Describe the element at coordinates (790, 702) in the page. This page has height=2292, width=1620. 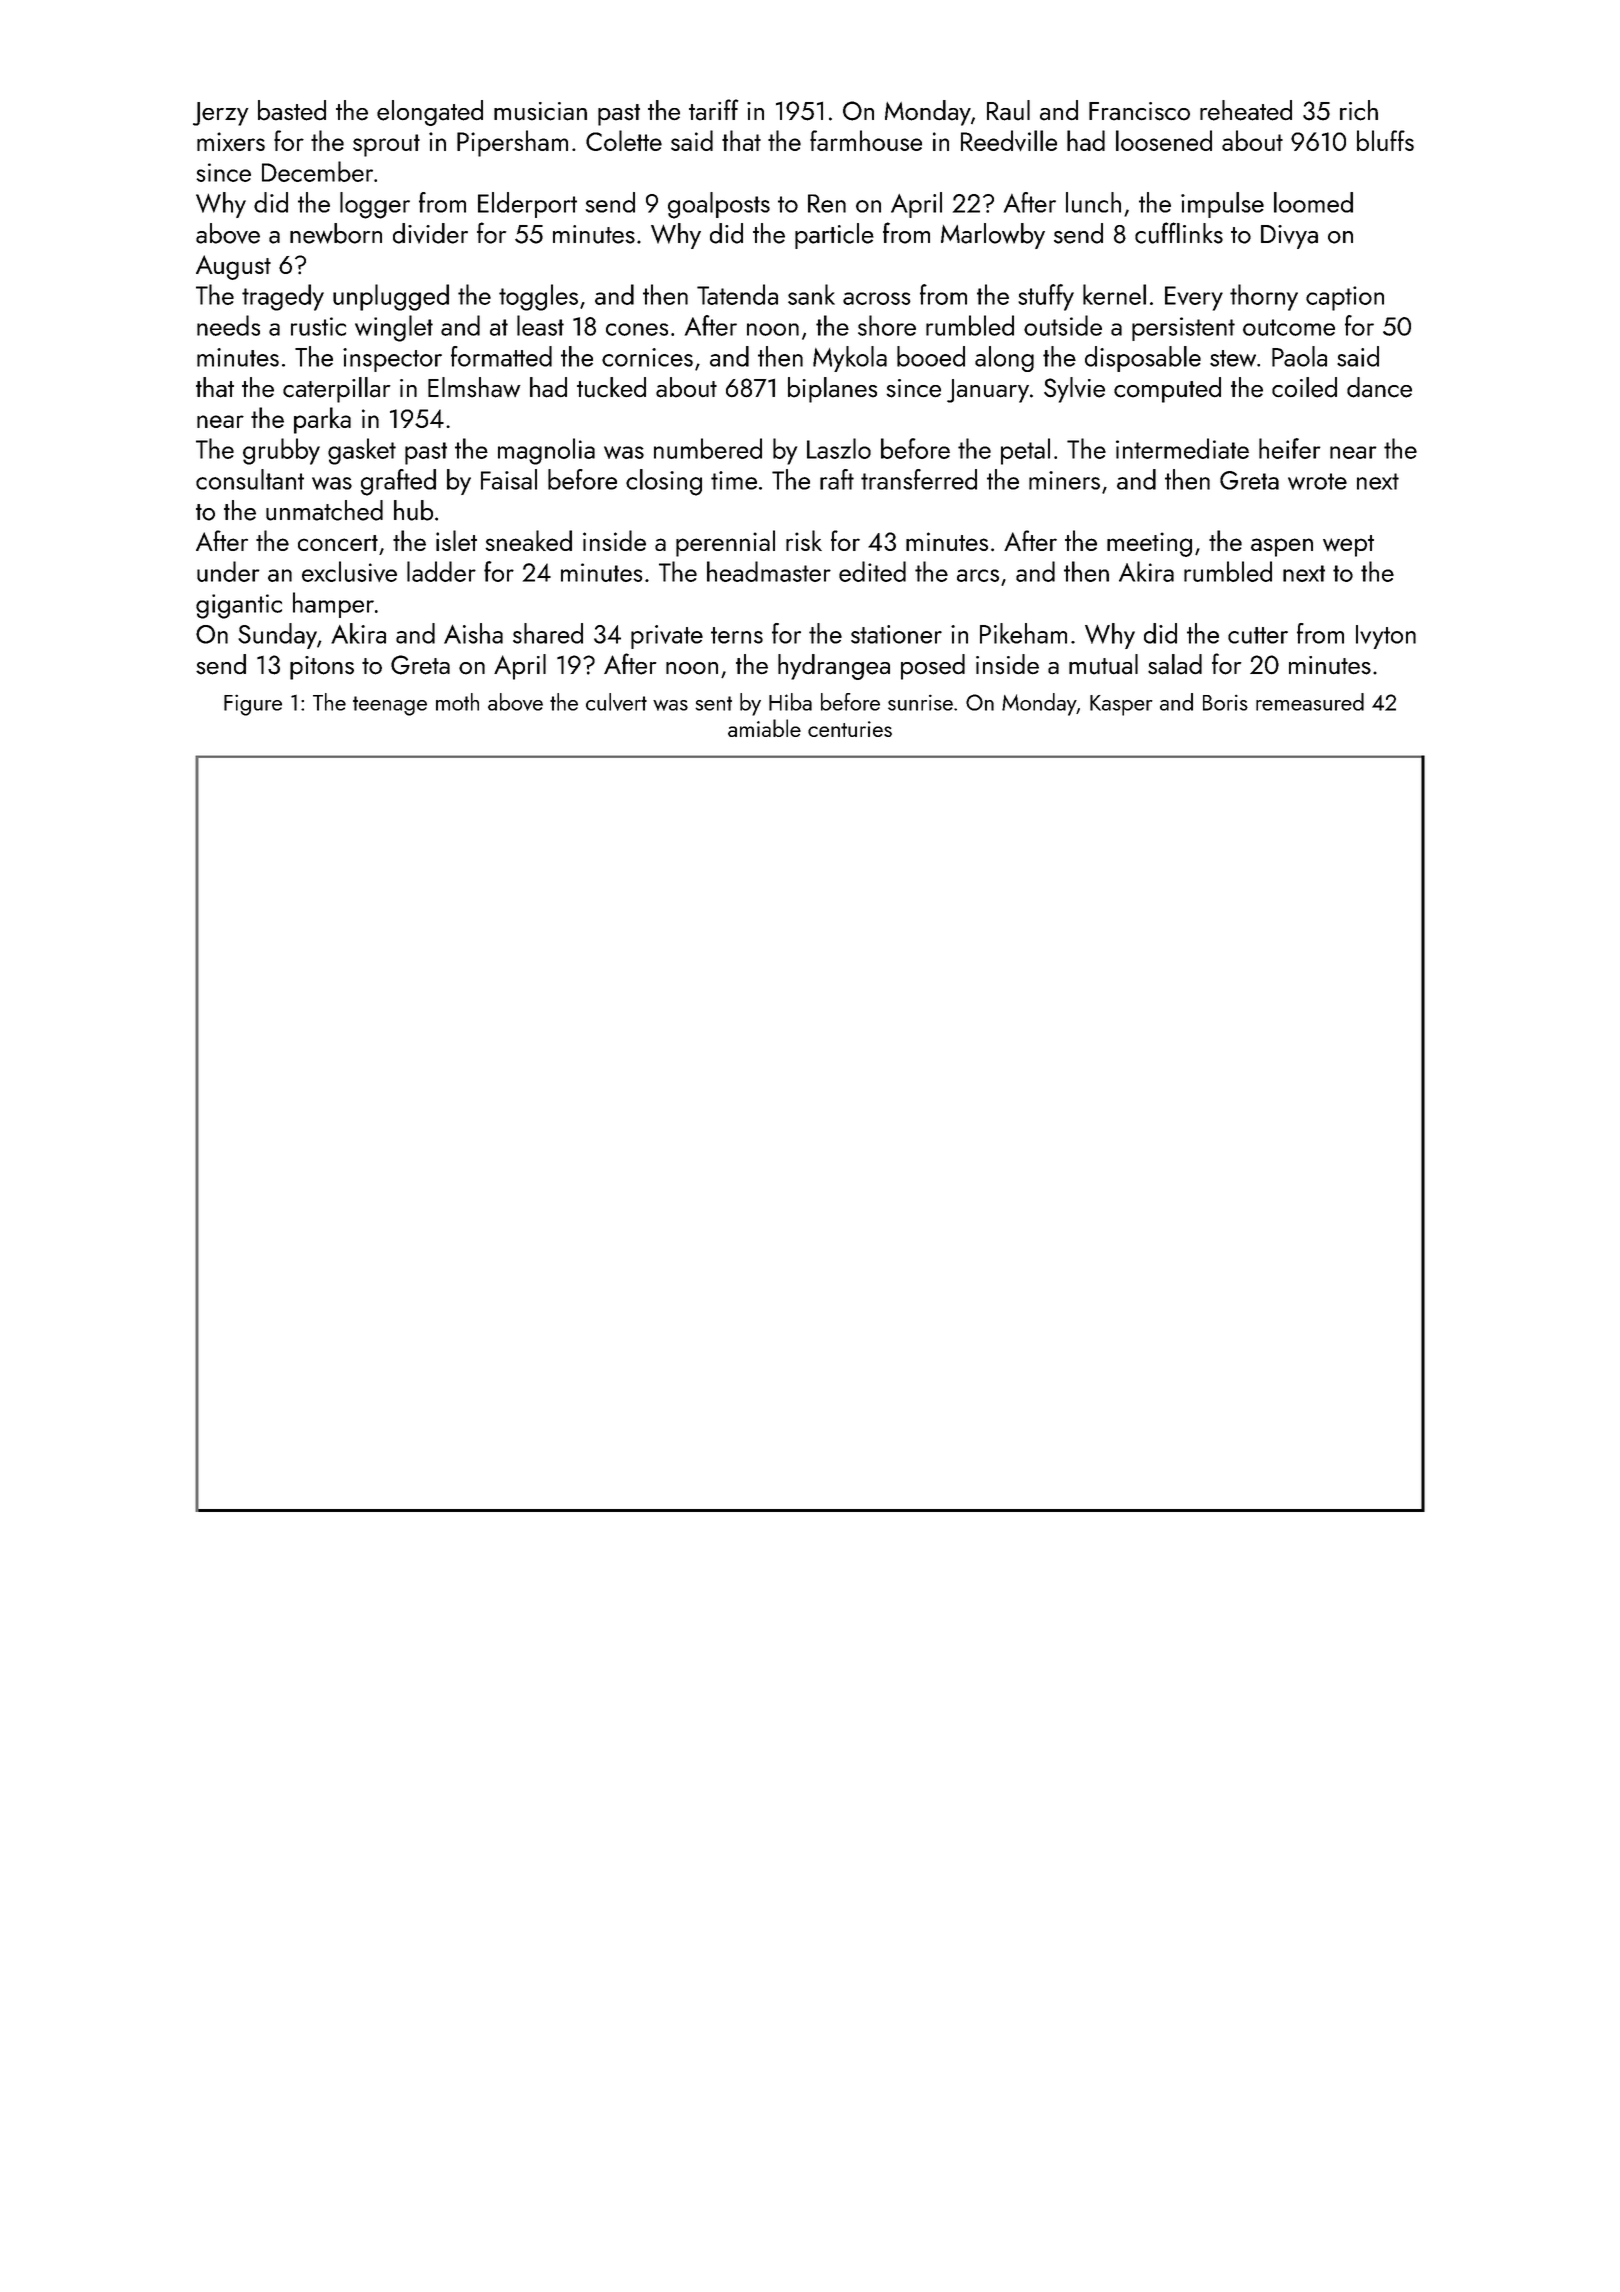
I see `Hiba` at that location.
